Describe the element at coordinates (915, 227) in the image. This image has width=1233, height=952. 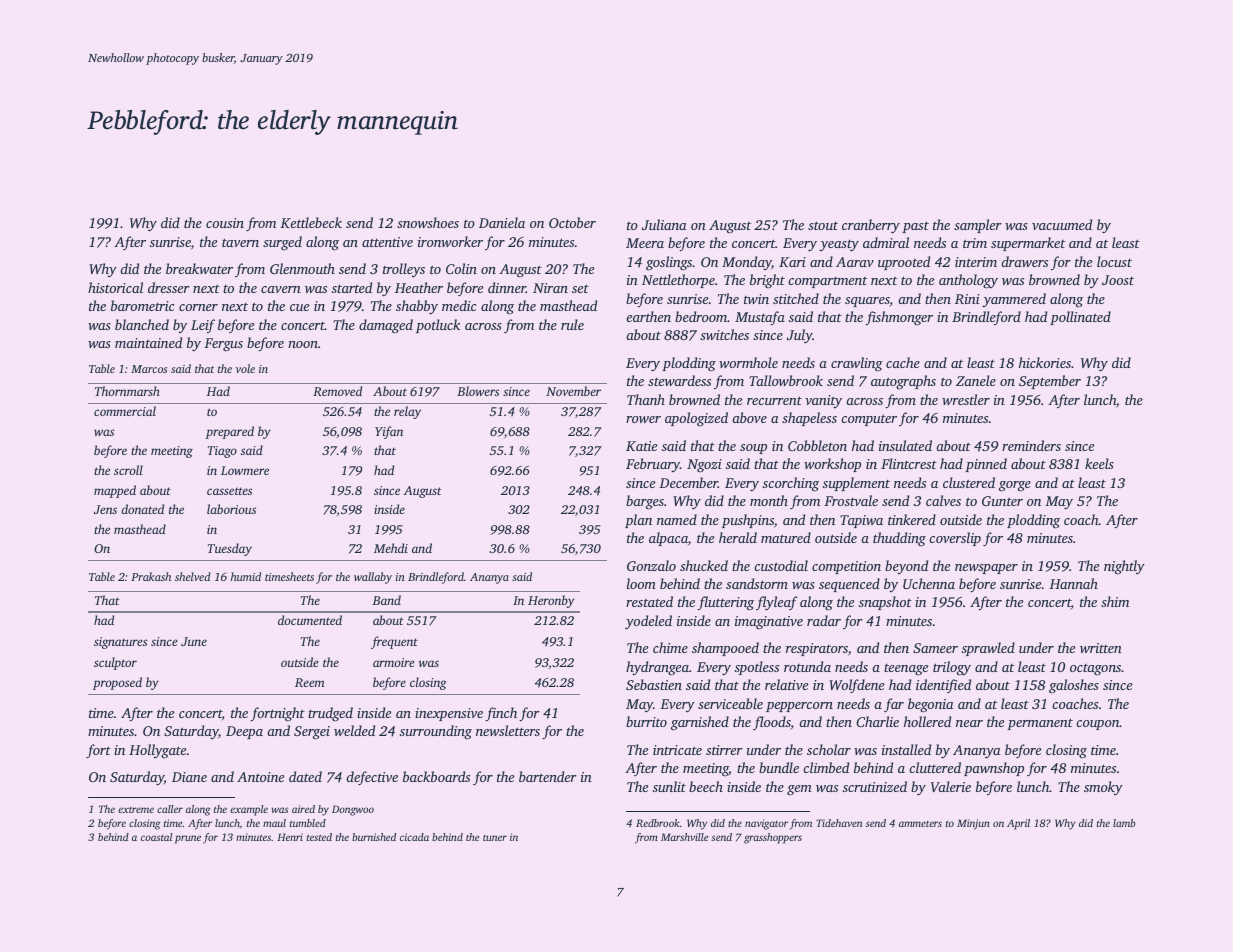
I see `past` at that location.
